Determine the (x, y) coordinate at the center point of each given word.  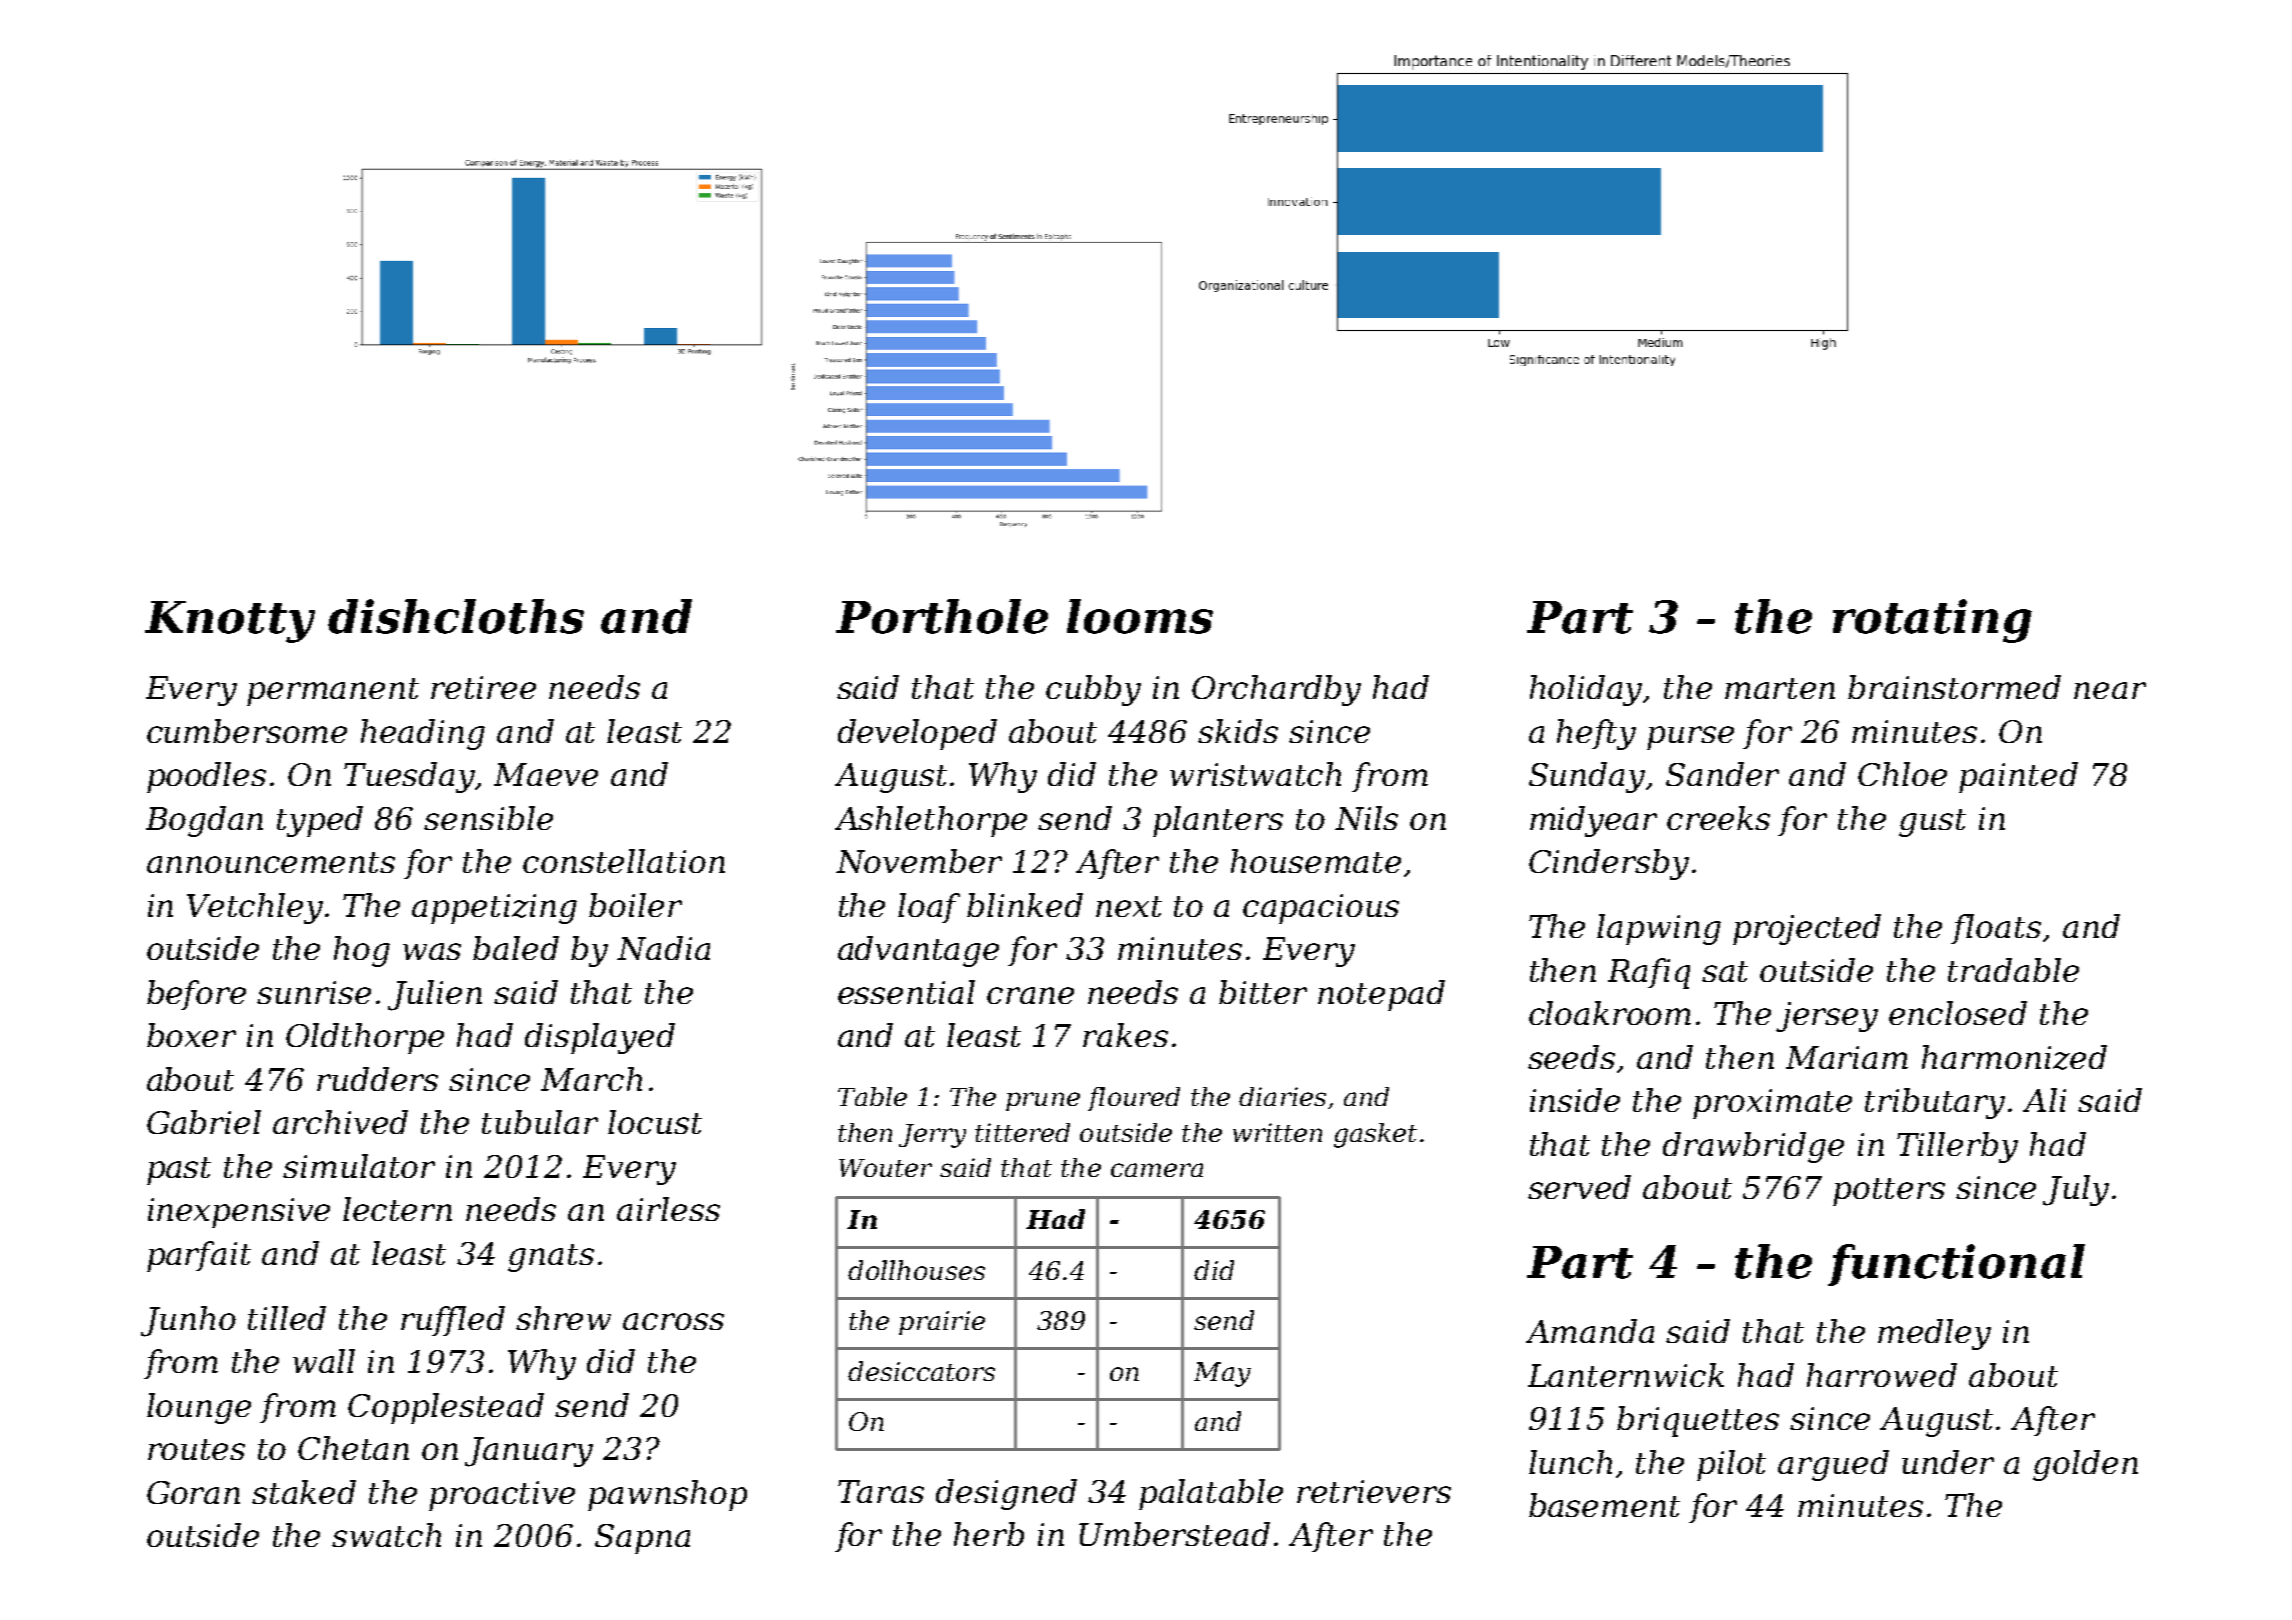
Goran (193, 1492)
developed (917, 734)
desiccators (921, 1371)
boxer (191, 1035)
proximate (1772, 1104)
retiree (483, 687)
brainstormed (1954, 687)
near (2110, 690)
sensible (488, 818)
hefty (1596, 734)
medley (1934, 1334)
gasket (1375, 1135)
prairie (942, 1323)
